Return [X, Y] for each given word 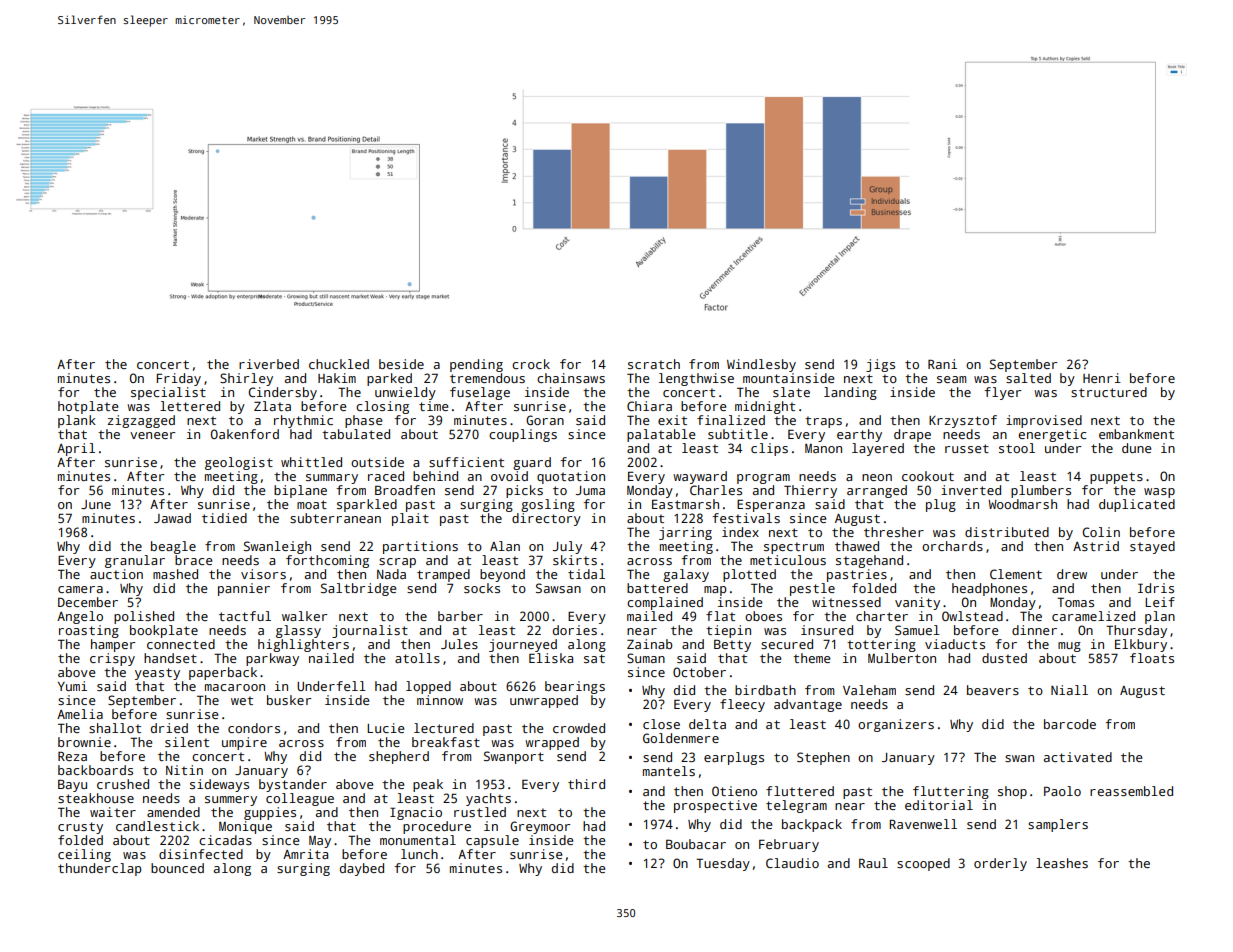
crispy [112, 659]
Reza [72, 756]
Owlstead [972, 616]
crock [531, 364]
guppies [270, 813]
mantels [669, 771]
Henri [1102, 378]
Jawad [172, 518]
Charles [716, 490]
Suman [646, 658]
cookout [928, 476]
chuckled [339, 364]
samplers [1058, 825]
